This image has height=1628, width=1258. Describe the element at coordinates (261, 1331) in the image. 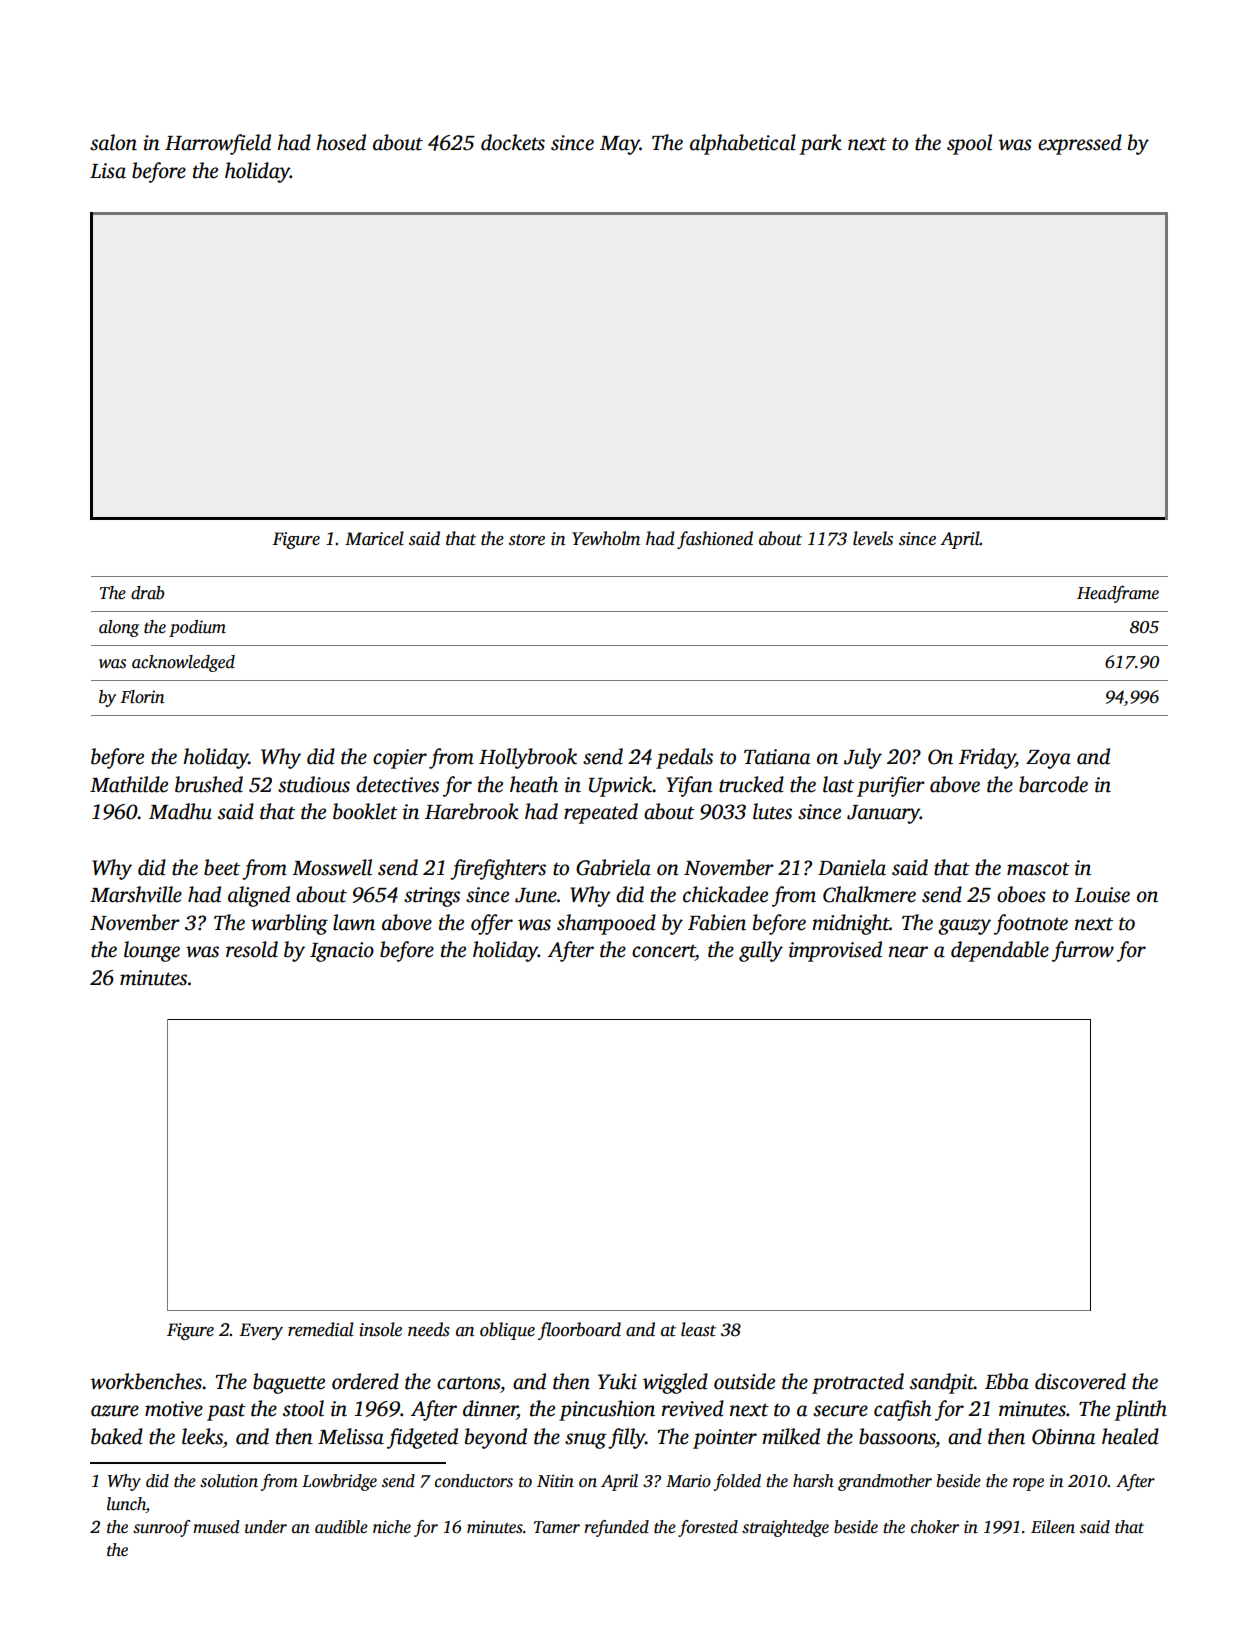

I see `Every` at that location.
